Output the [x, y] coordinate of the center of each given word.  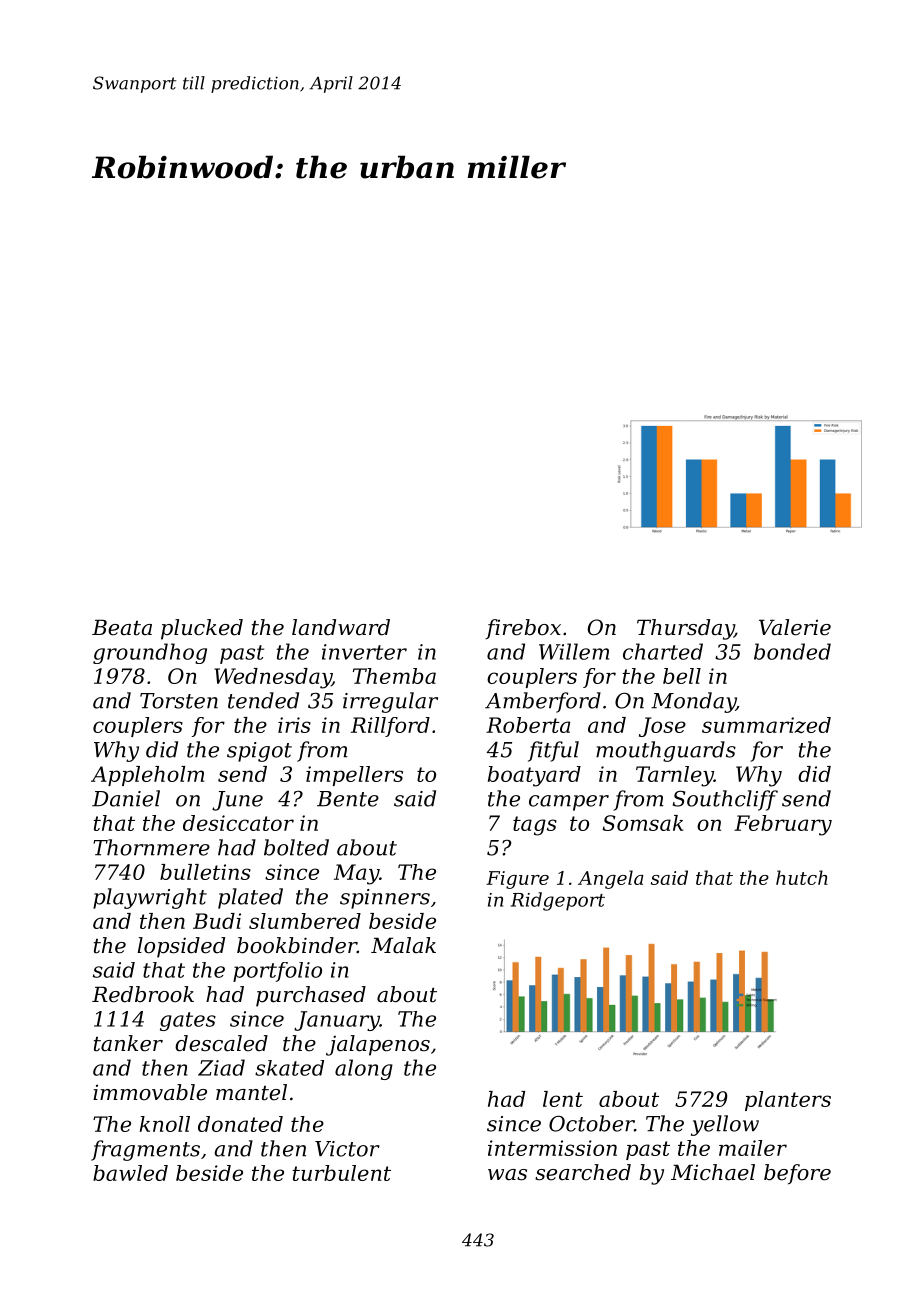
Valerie [795, 627]
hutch [802, 877]
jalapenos [378, 1045]
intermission [552, 1148]
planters [788, 1101]
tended [263, 700]
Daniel [126, 798]
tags [535, 826]
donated [240, 1124]
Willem [574, 651]
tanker [128, 1043]
